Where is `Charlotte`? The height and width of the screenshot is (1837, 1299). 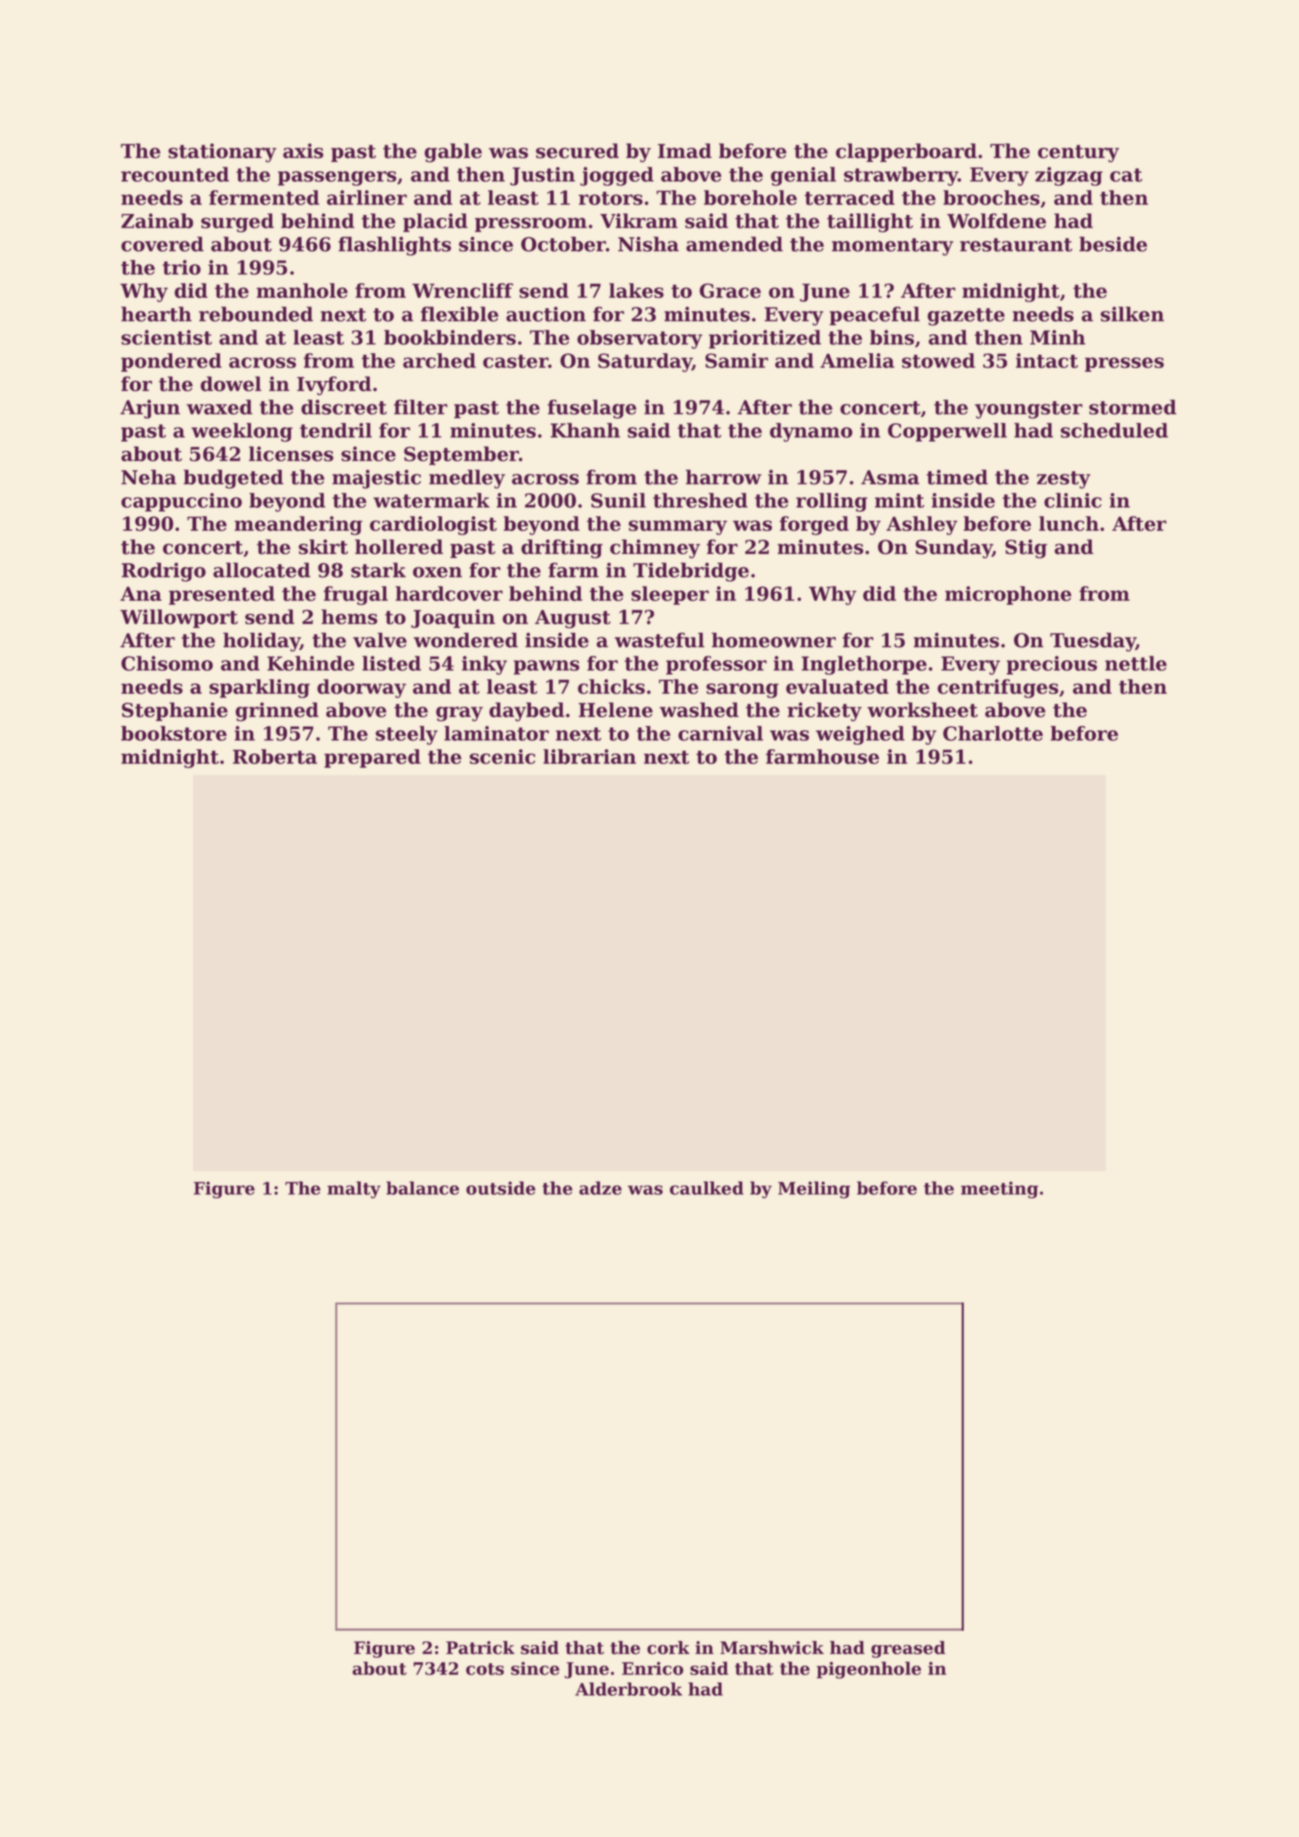 Charlotte is located at coordinates (993, 733).
